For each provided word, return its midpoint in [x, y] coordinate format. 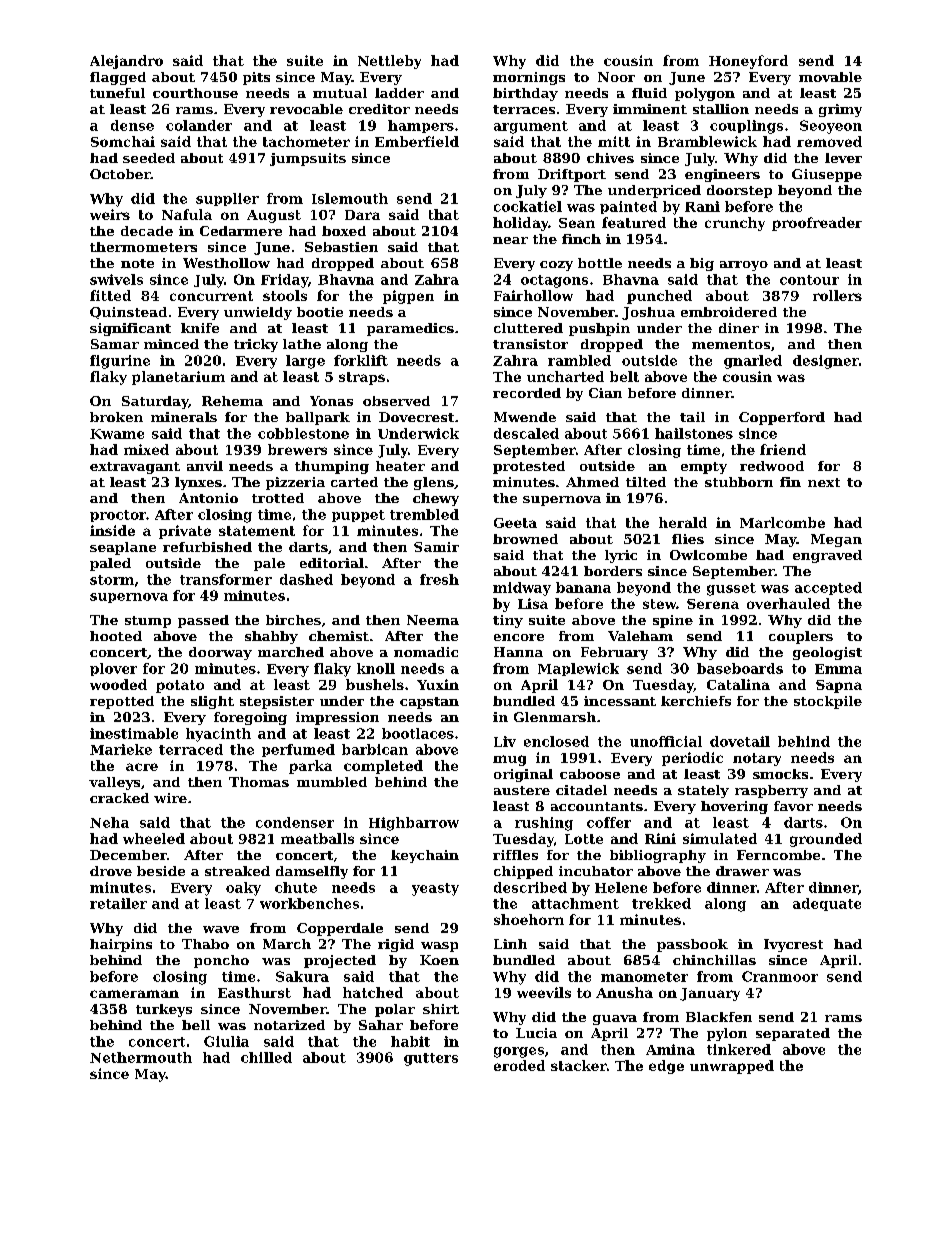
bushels [375, 684]
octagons [554, 281]
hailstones [694, 433]
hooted [116, 636]
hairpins [121, 945]
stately [703, 791]
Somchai [123, 141]
